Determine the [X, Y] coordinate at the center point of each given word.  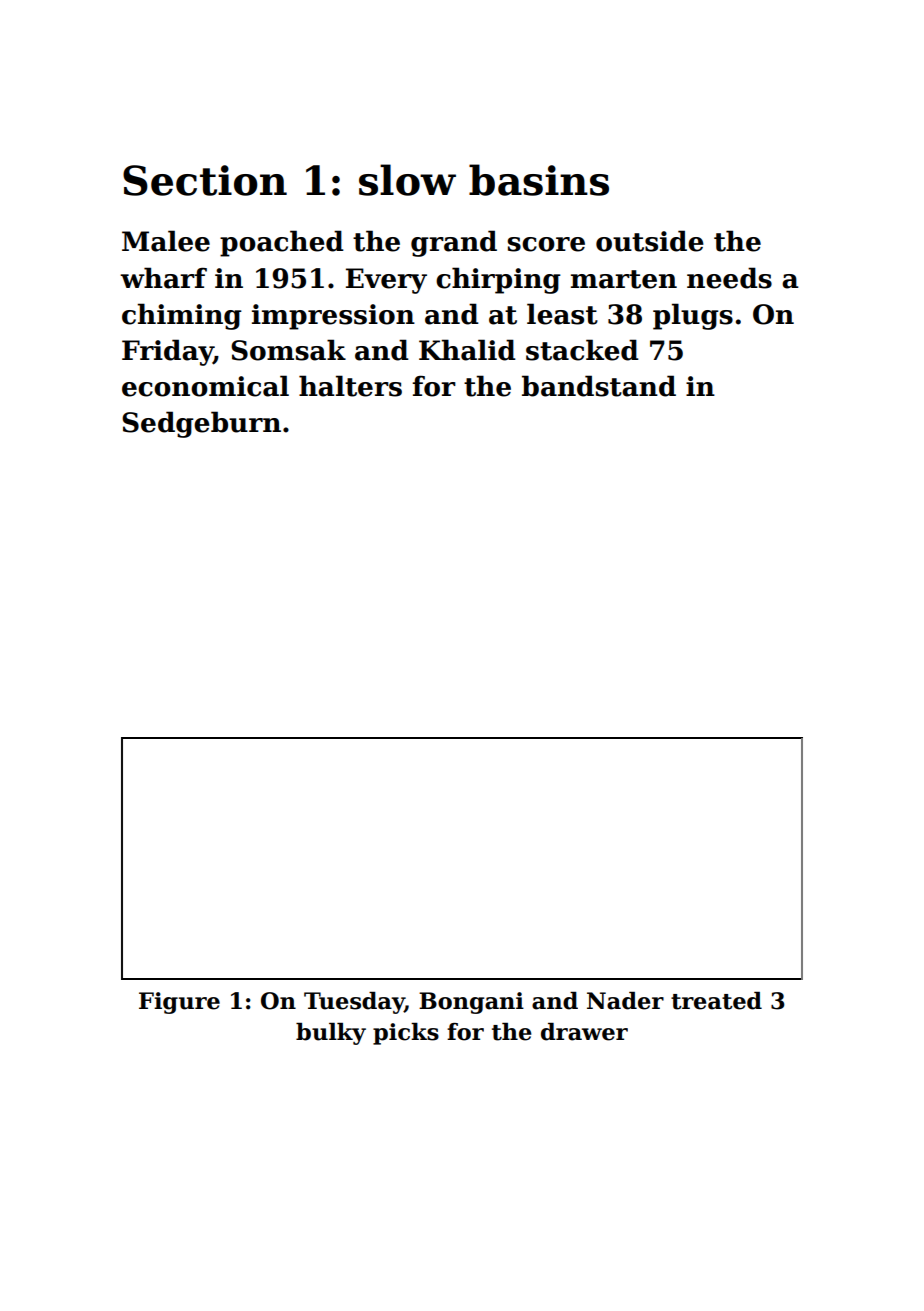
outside [650, 241]
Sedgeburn [201, 424]
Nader [625, 1001]
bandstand [599, 386]
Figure [179, 1003]
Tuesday [354, 1003]
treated [716, 1001]
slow [407, 180]
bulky [331, 1034]
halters [350, 386]
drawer [584, 1032]
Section [205, 180]
